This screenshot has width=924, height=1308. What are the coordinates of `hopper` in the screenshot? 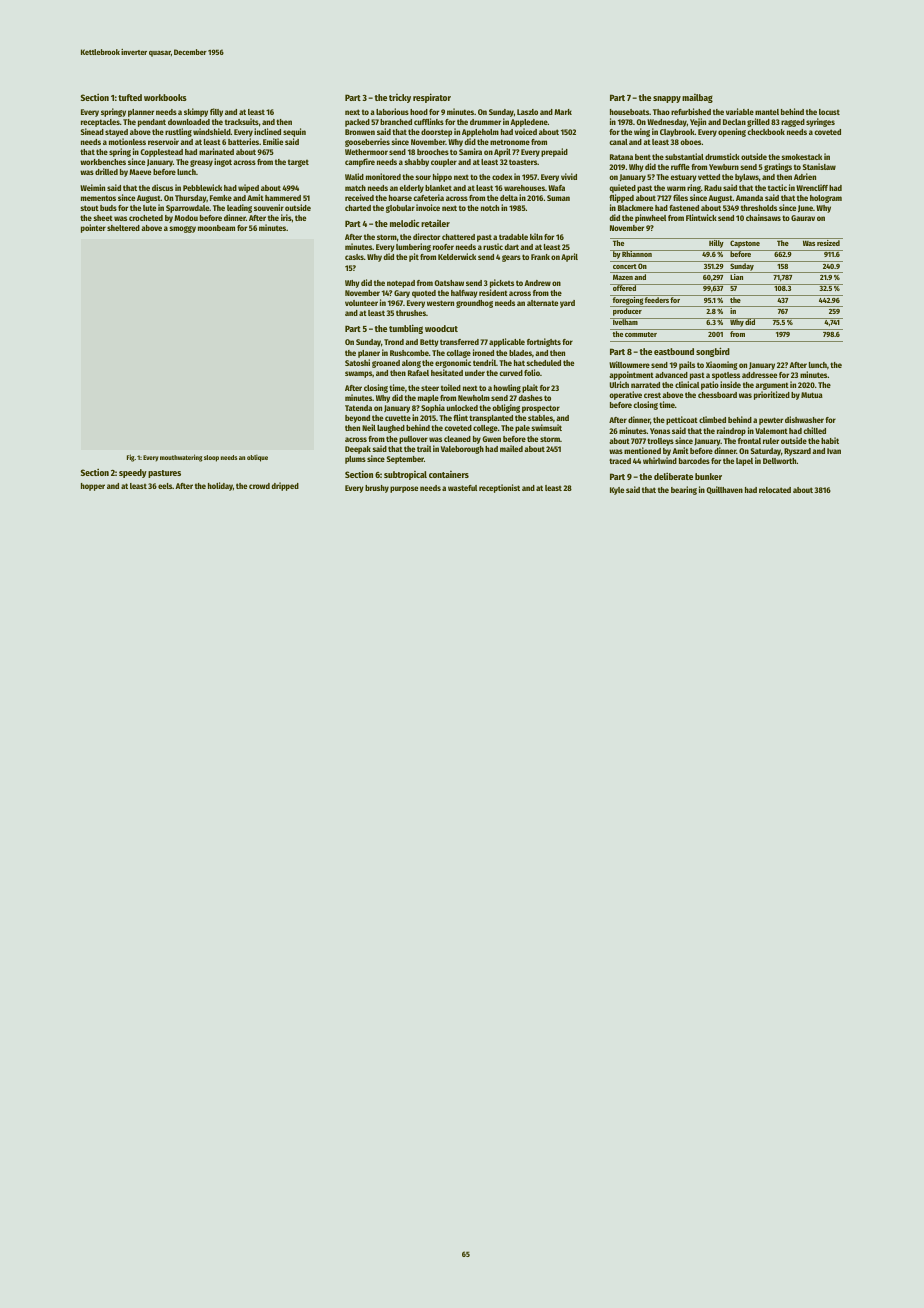 It's located at (93, 487).
